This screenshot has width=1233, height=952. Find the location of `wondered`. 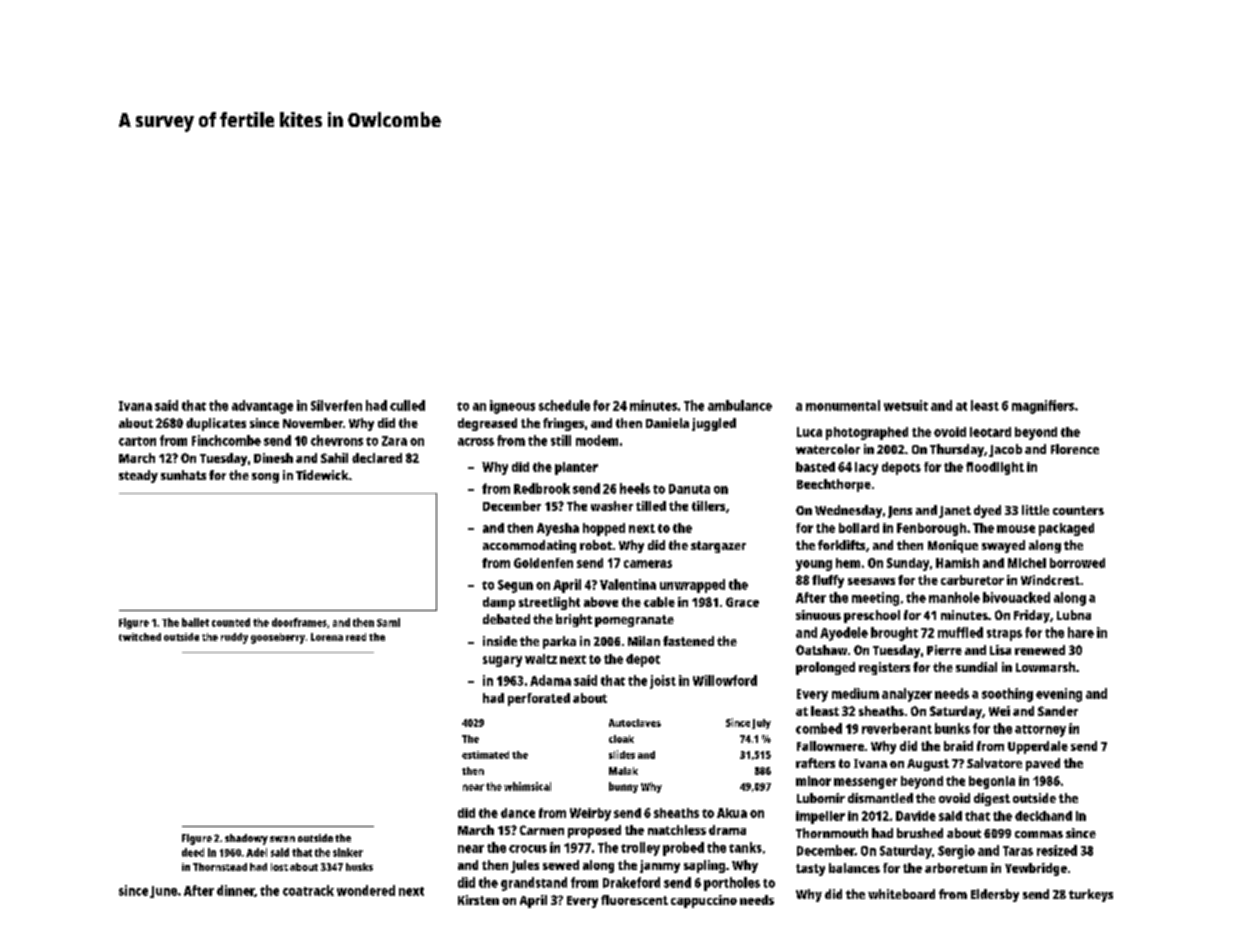

wondered is located at coordinates (366, 890).
